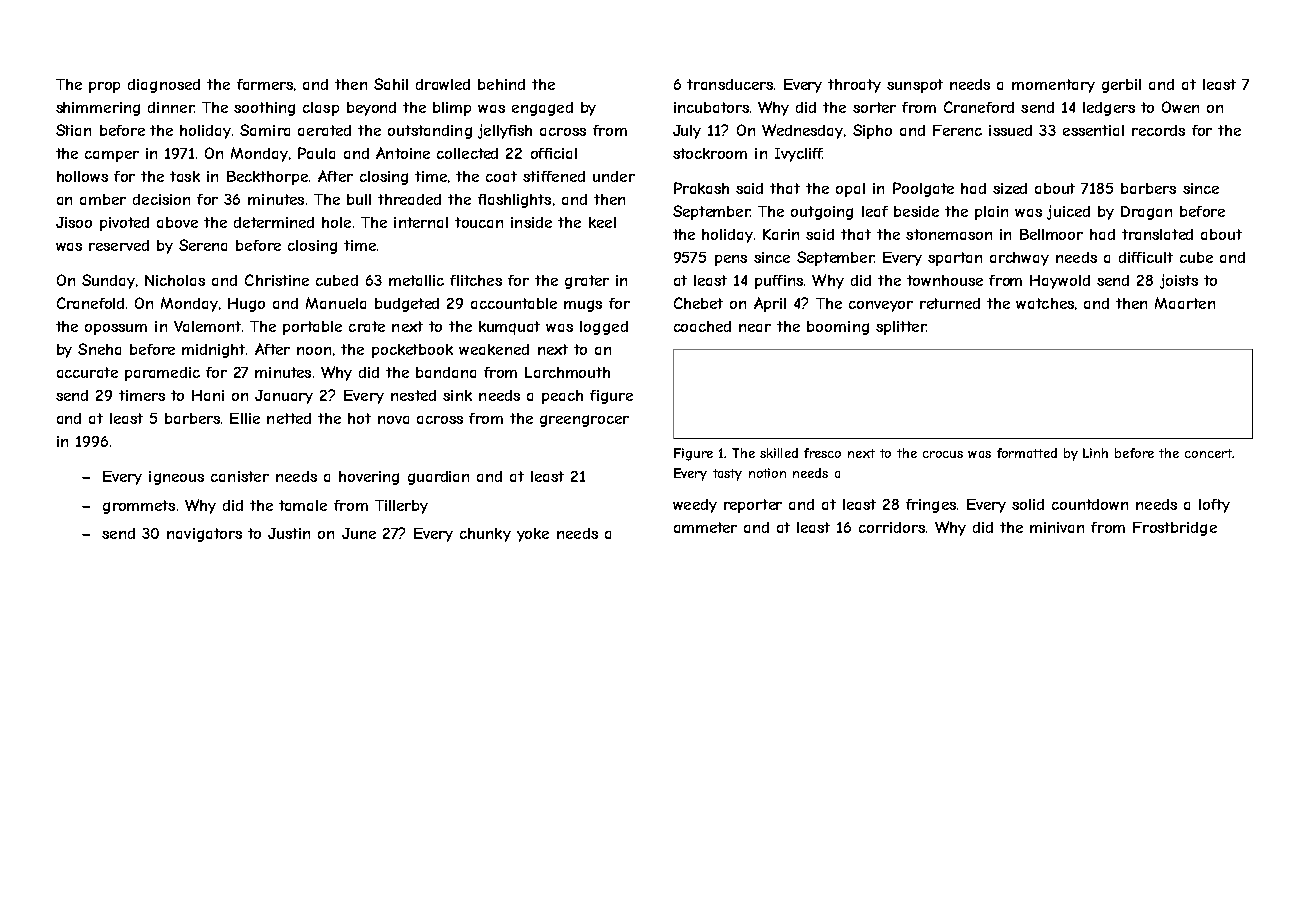  Describe the element at coordinates (727, 475) in the screenshot. I see `tasty` at that location.
